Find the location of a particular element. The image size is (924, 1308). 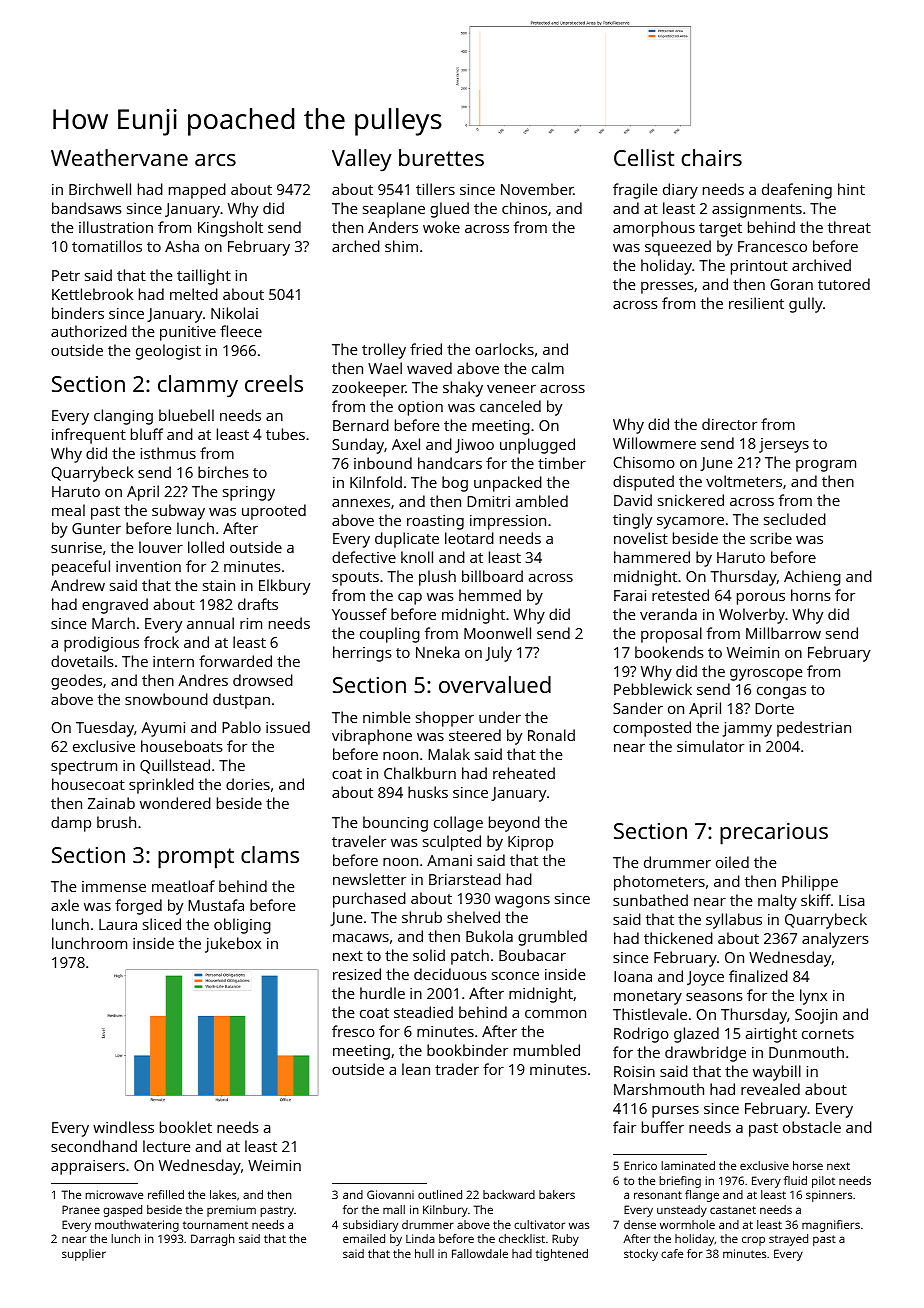

burettes is located at coordinates (441, 157).
